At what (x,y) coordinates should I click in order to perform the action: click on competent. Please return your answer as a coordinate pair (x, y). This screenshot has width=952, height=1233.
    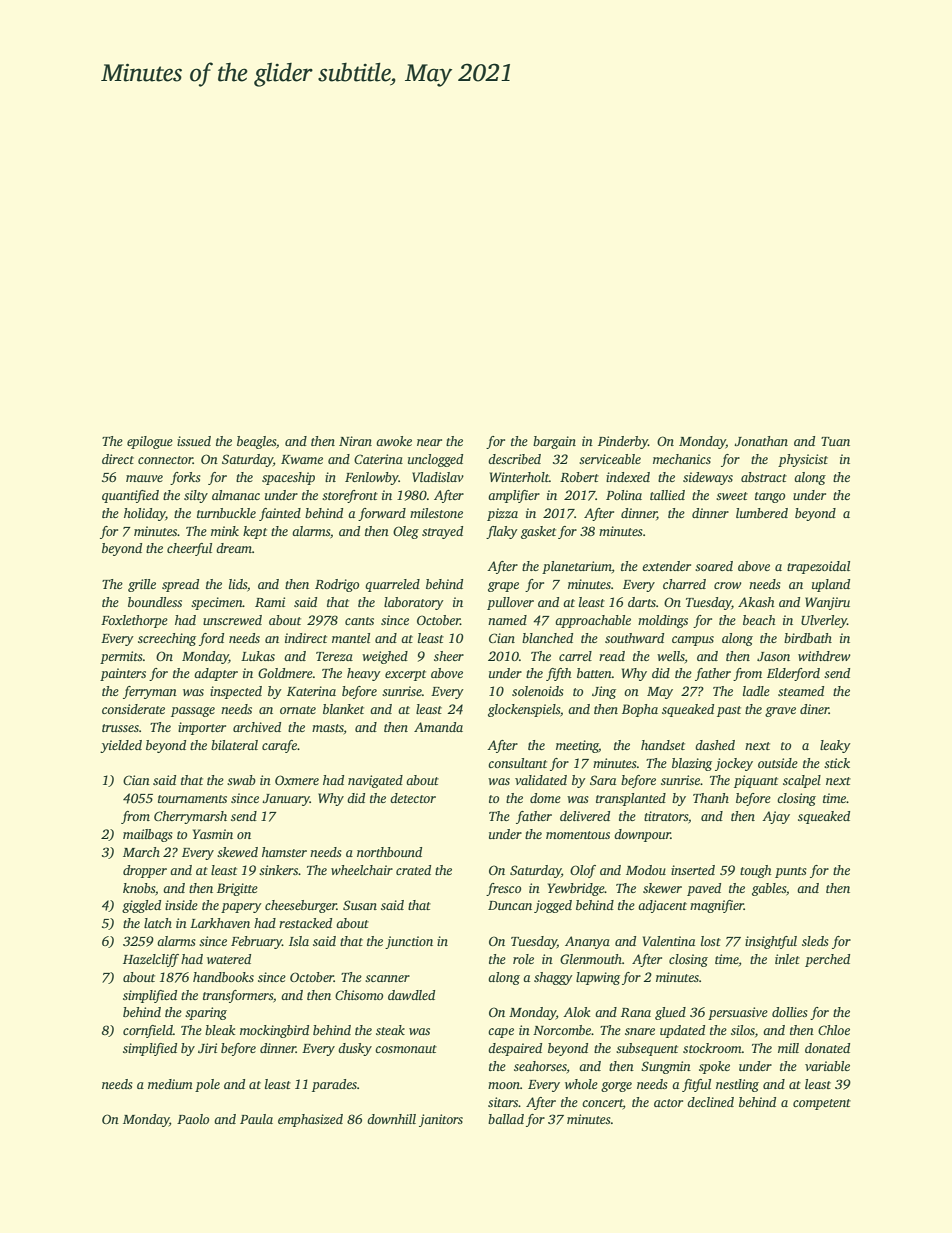
    Looking at the image, I should click on (822, 1104).
